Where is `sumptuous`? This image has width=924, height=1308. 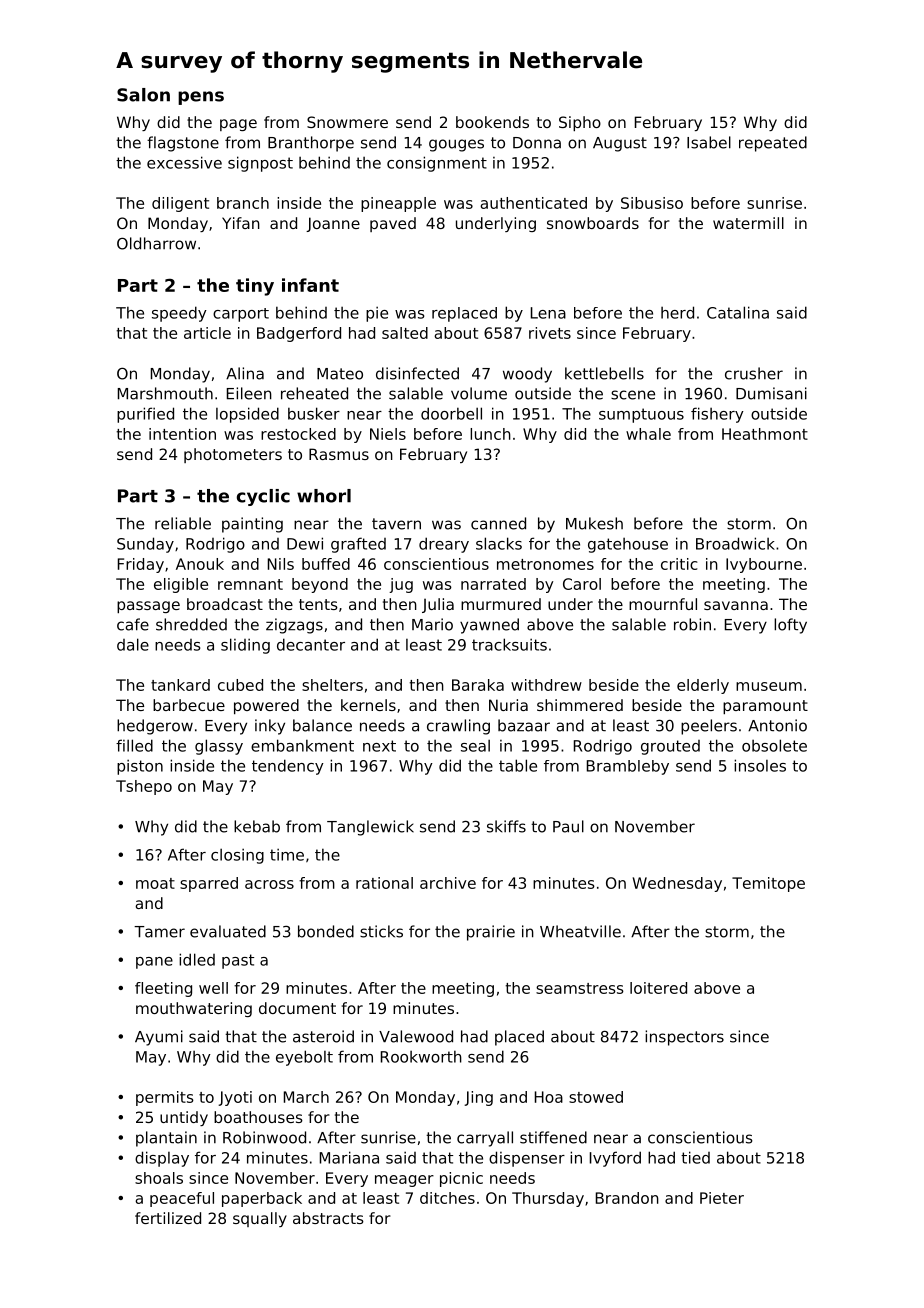
sumptuous is located at coordinates (641, 415).
